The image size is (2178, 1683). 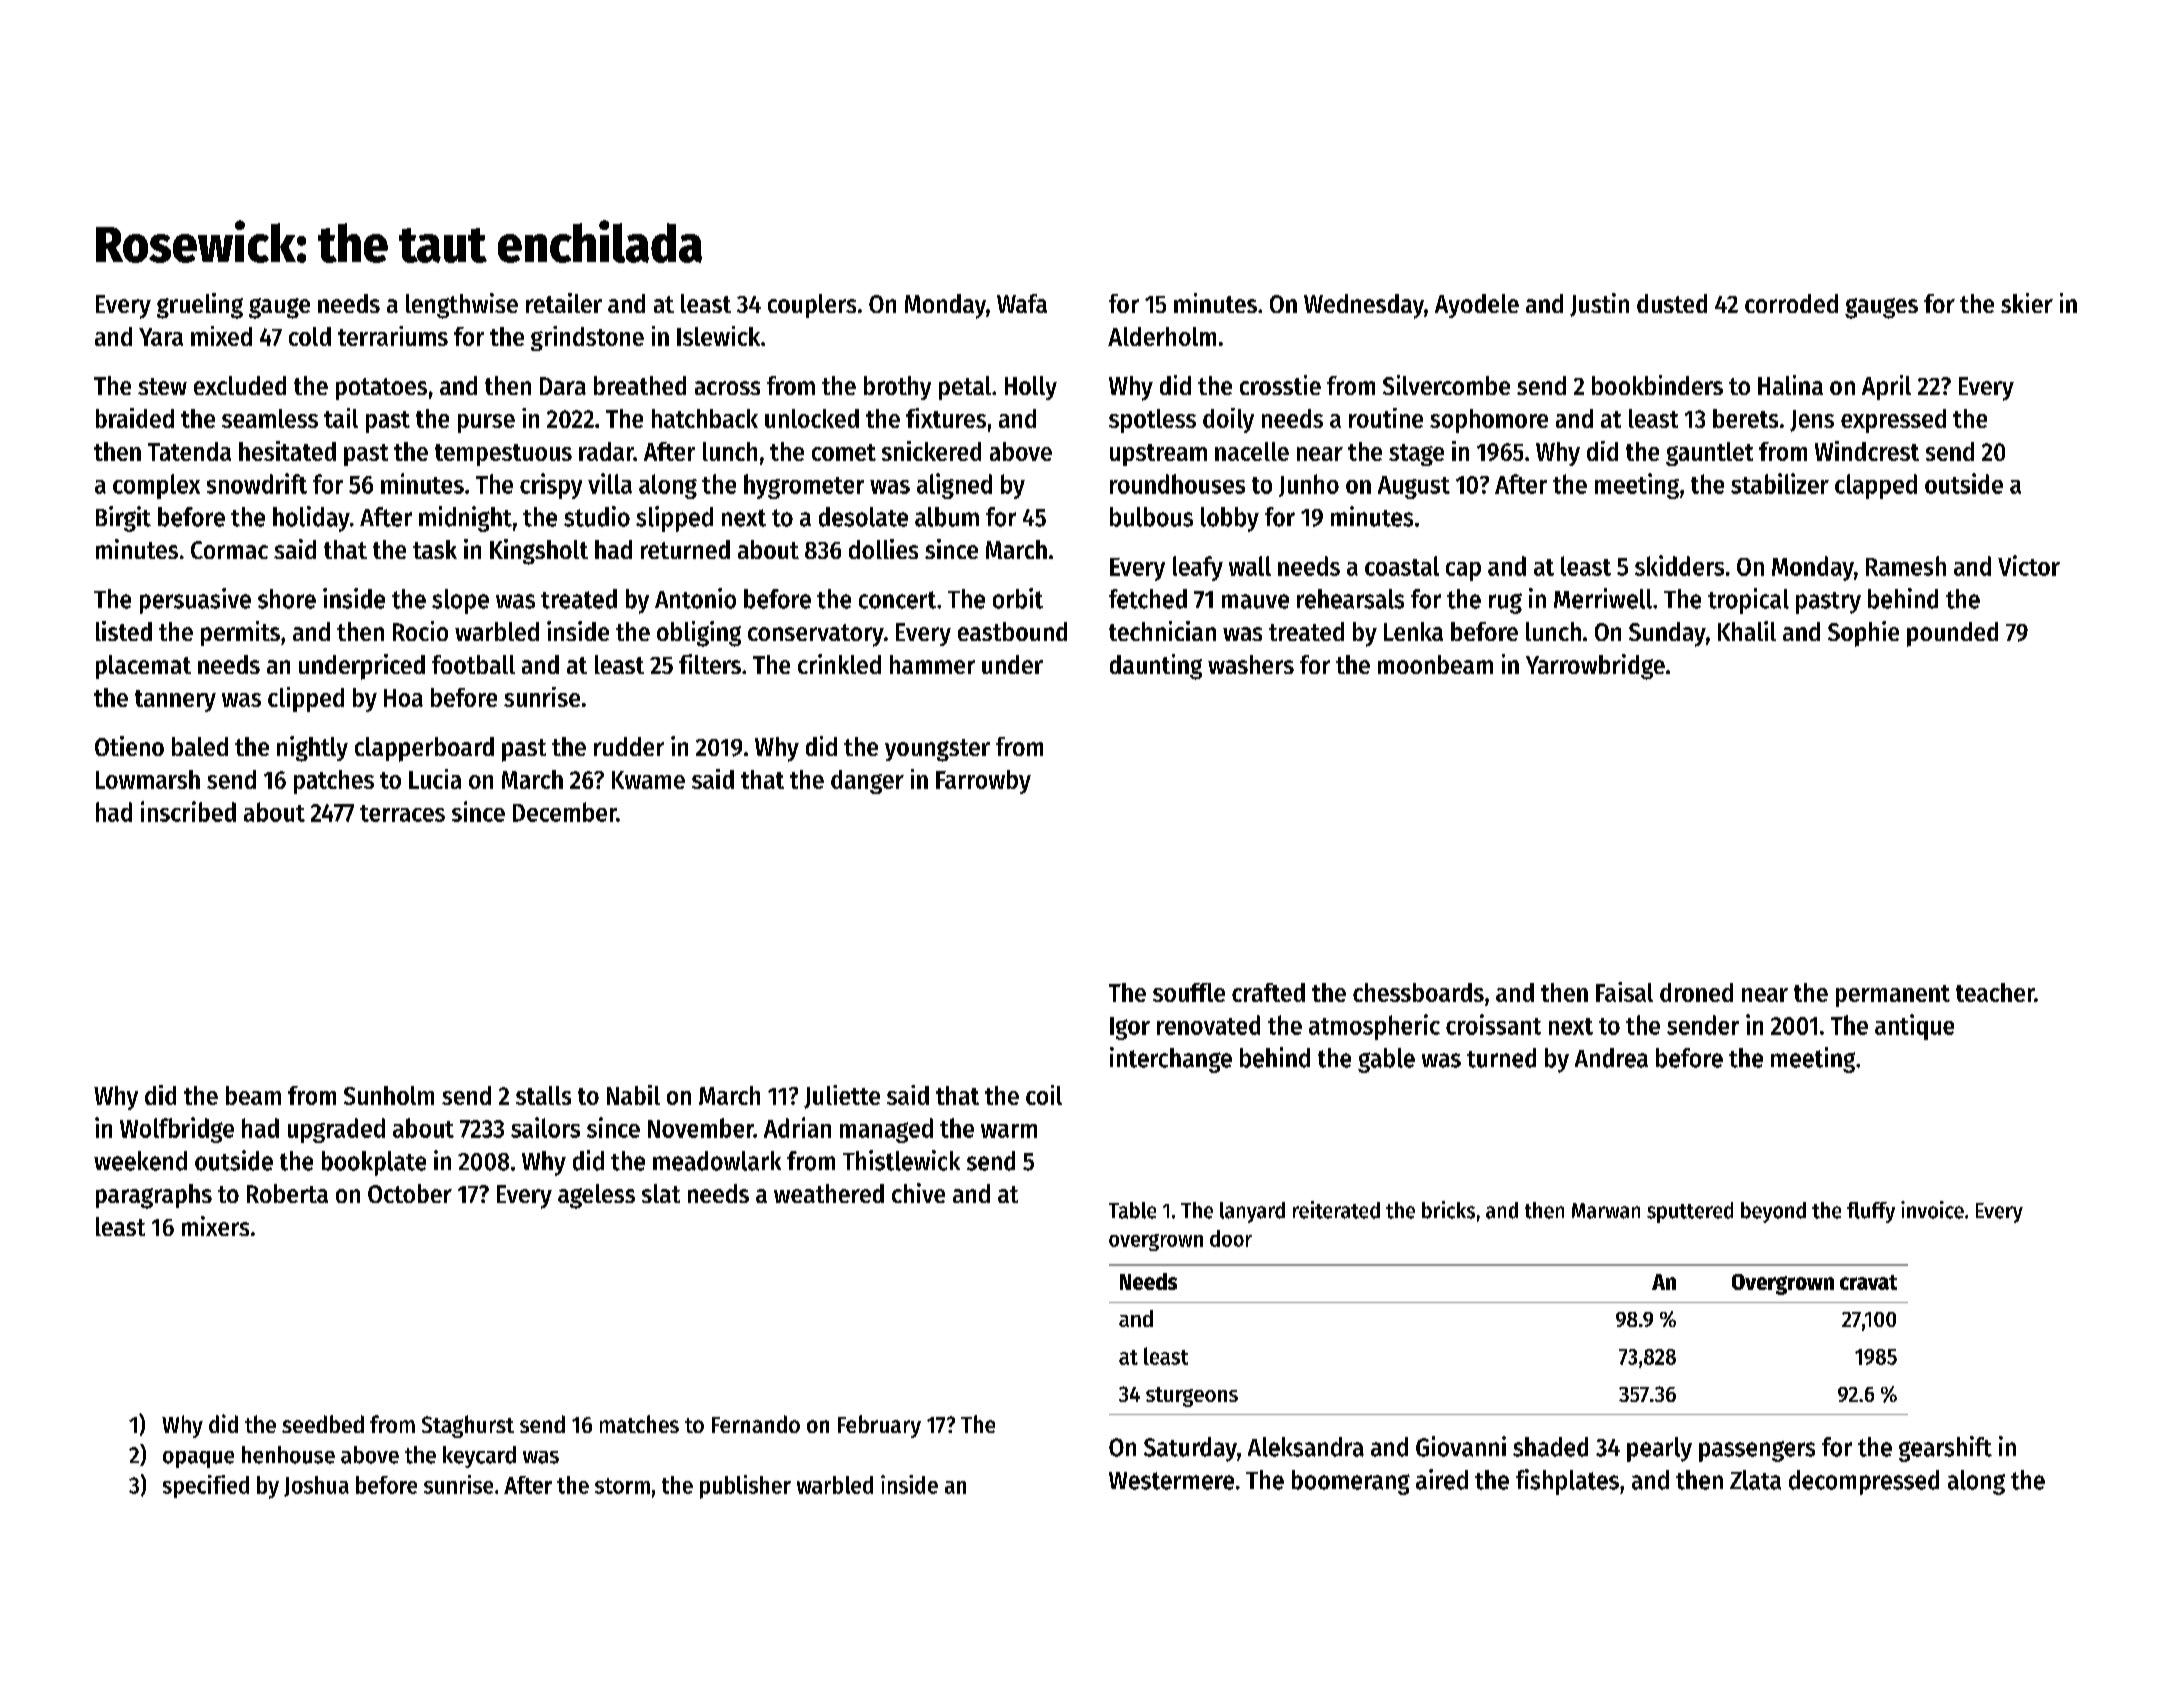 What do you see at coordinates (177, 1130) in the image?
I see `Wolfbridge` at bounding box center [177, 1130].
